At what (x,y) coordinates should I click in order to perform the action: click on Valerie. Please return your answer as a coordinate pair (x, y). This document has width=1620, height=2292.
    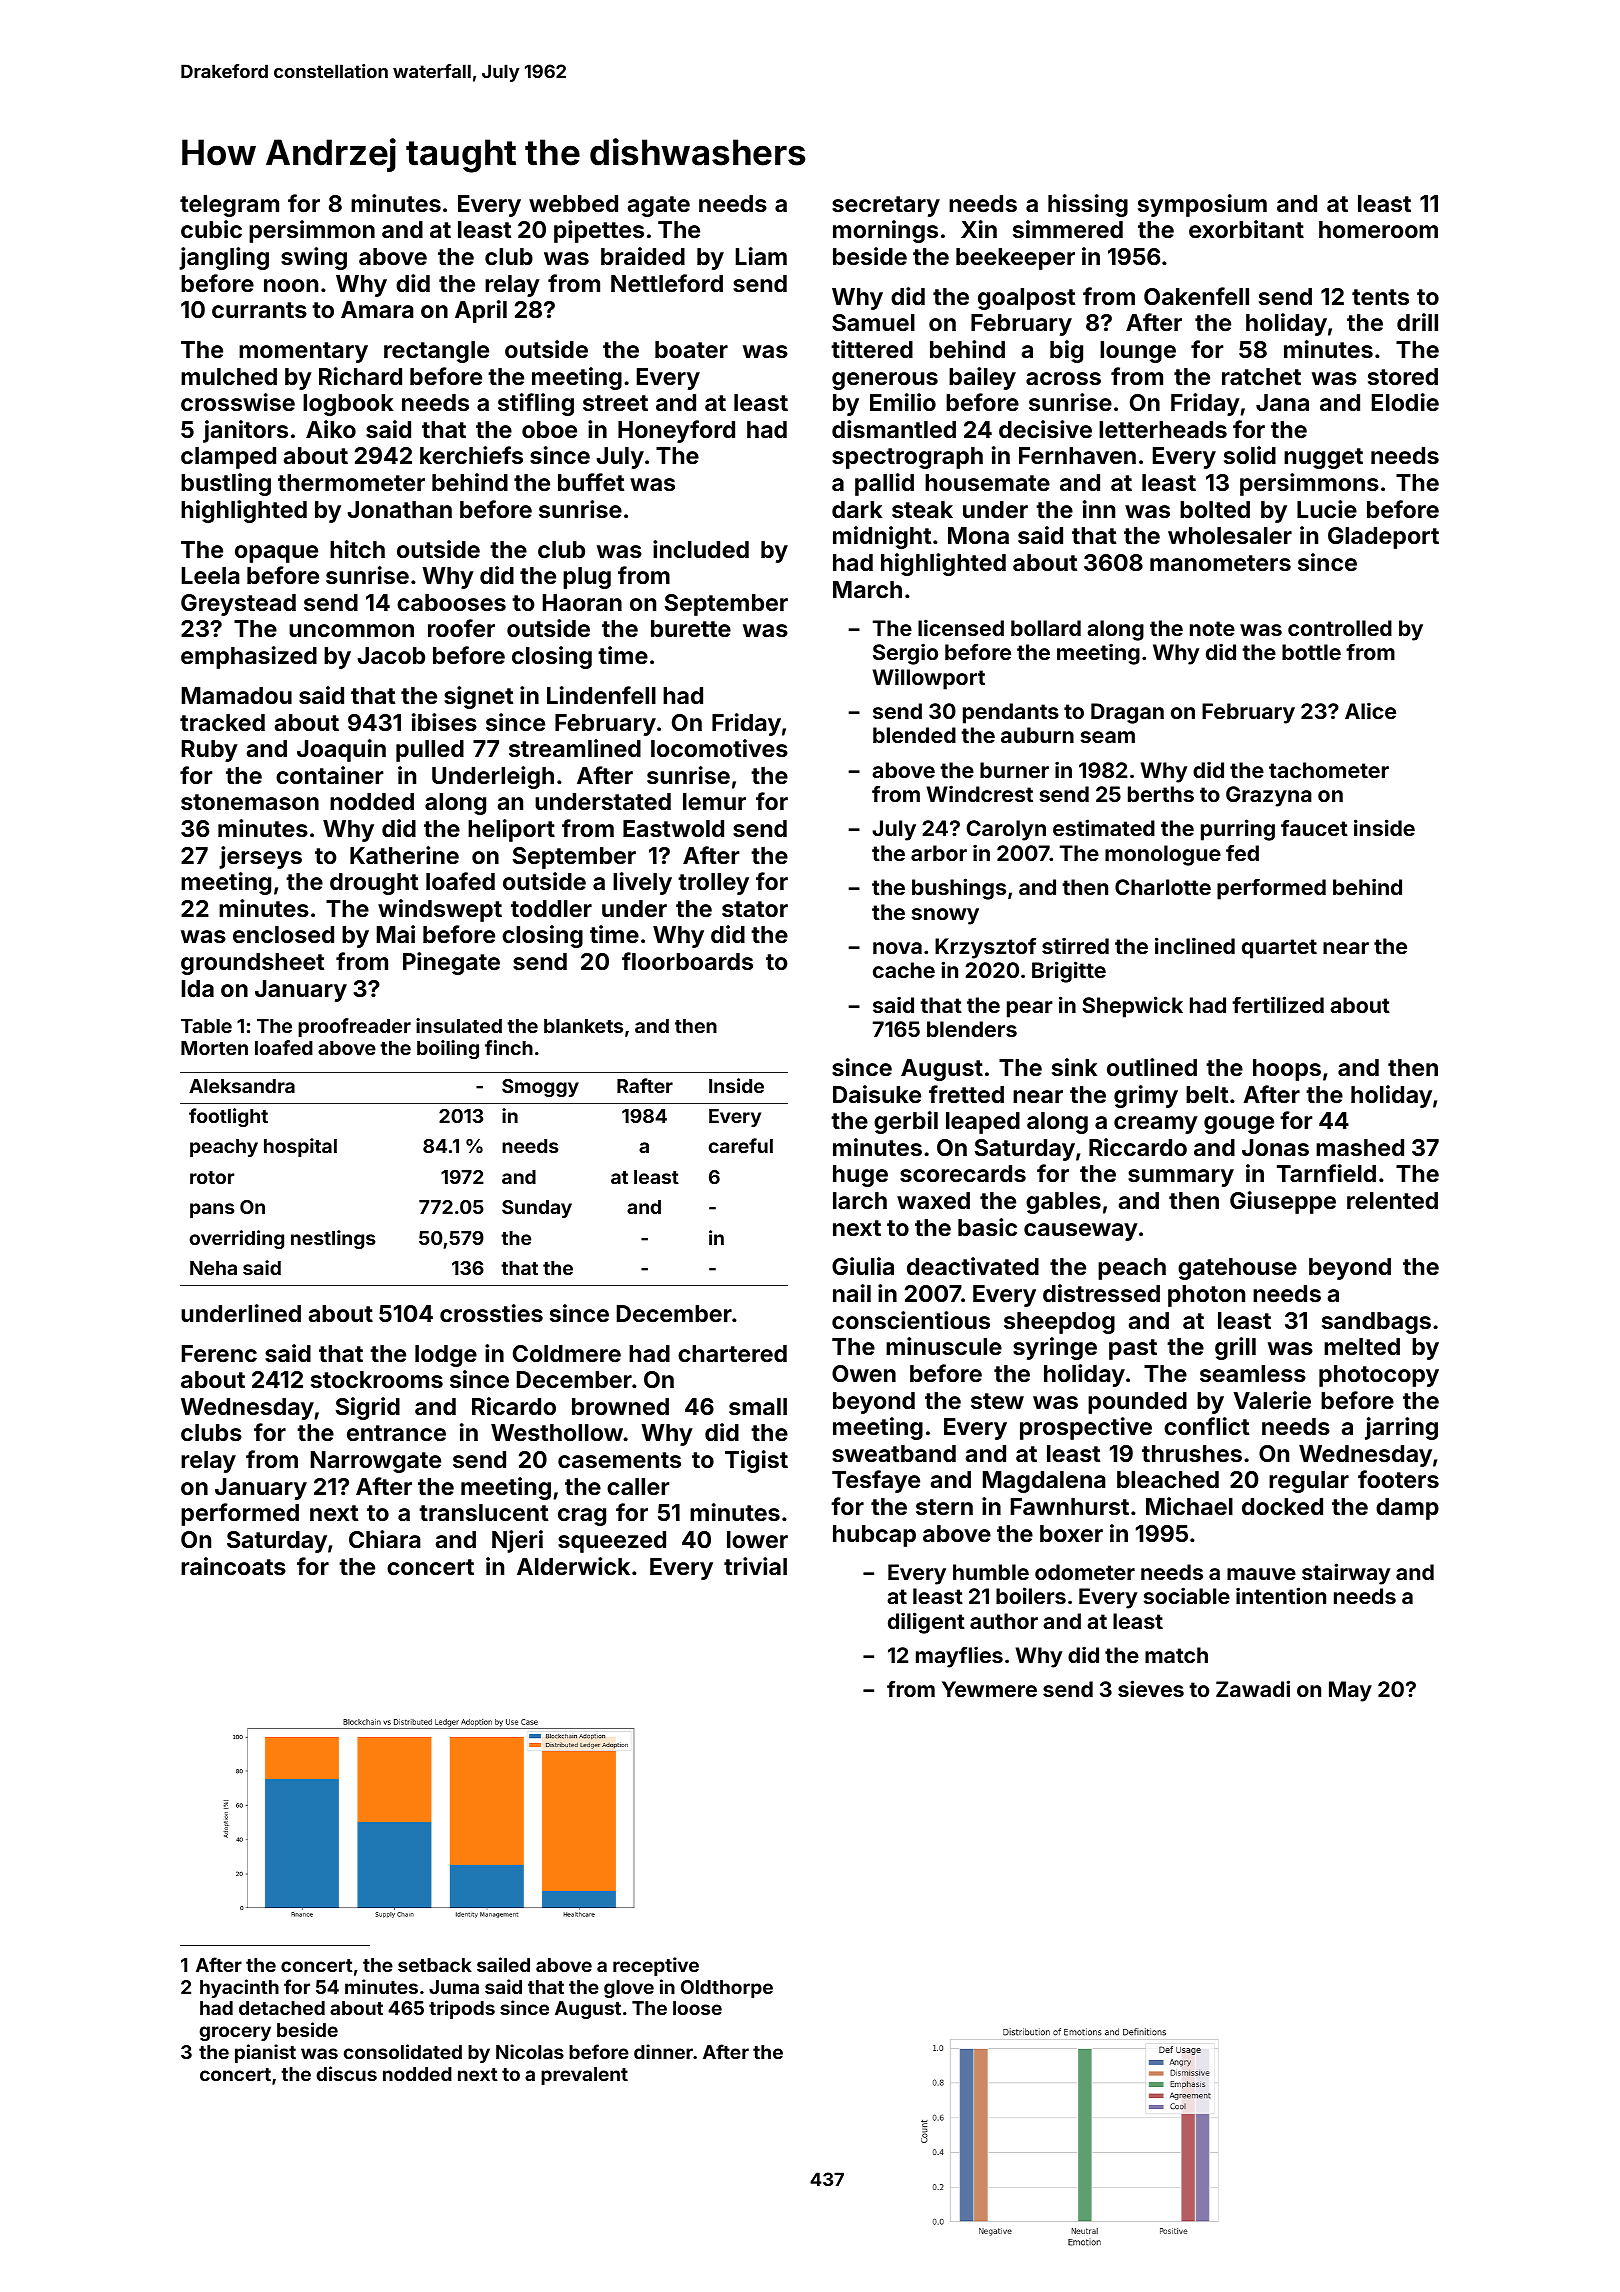
    Looking at the image, I should click on (1272, 1400).
